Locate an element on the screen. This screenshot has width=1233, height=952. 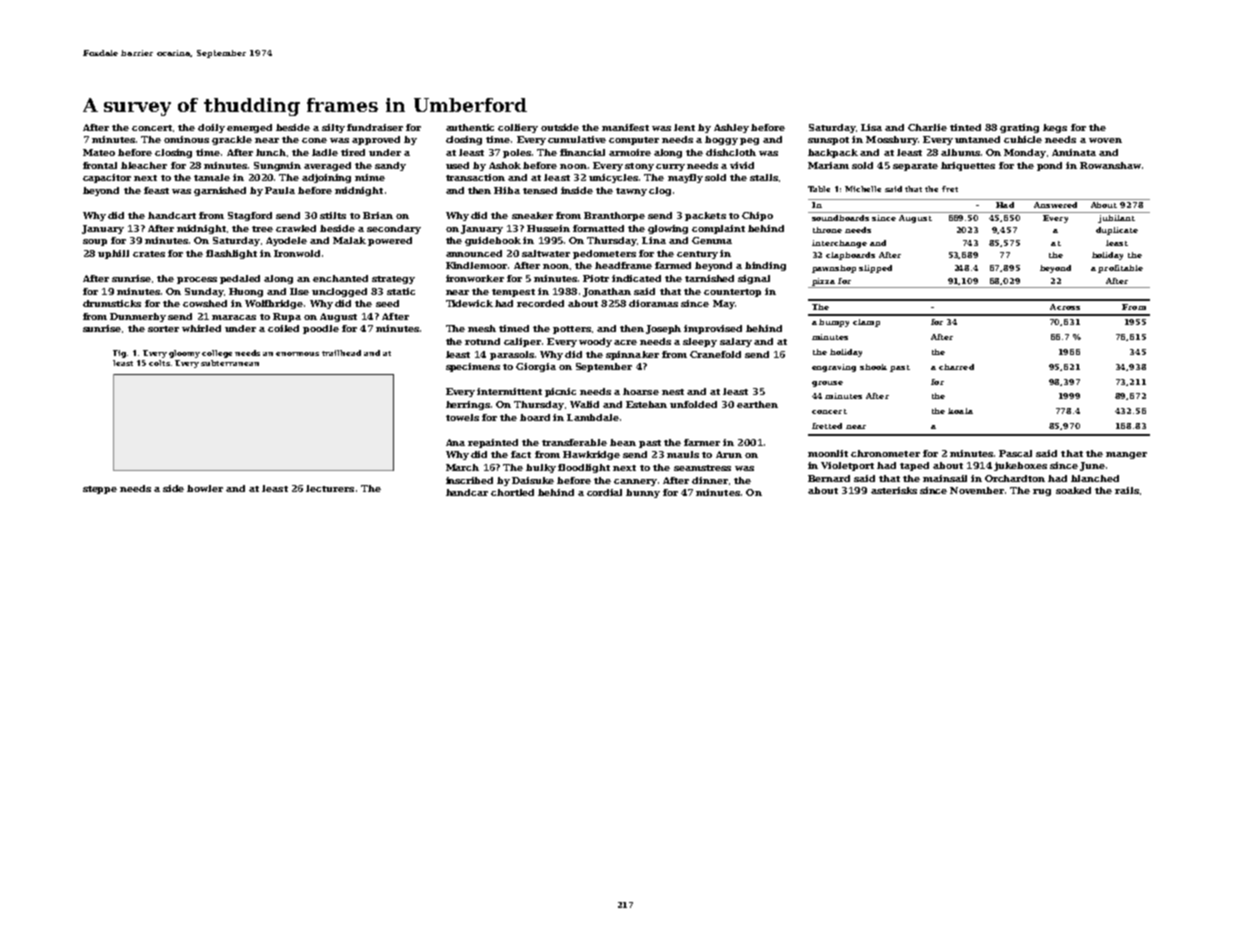
Lambdale is located at coordinates (593, 417).
